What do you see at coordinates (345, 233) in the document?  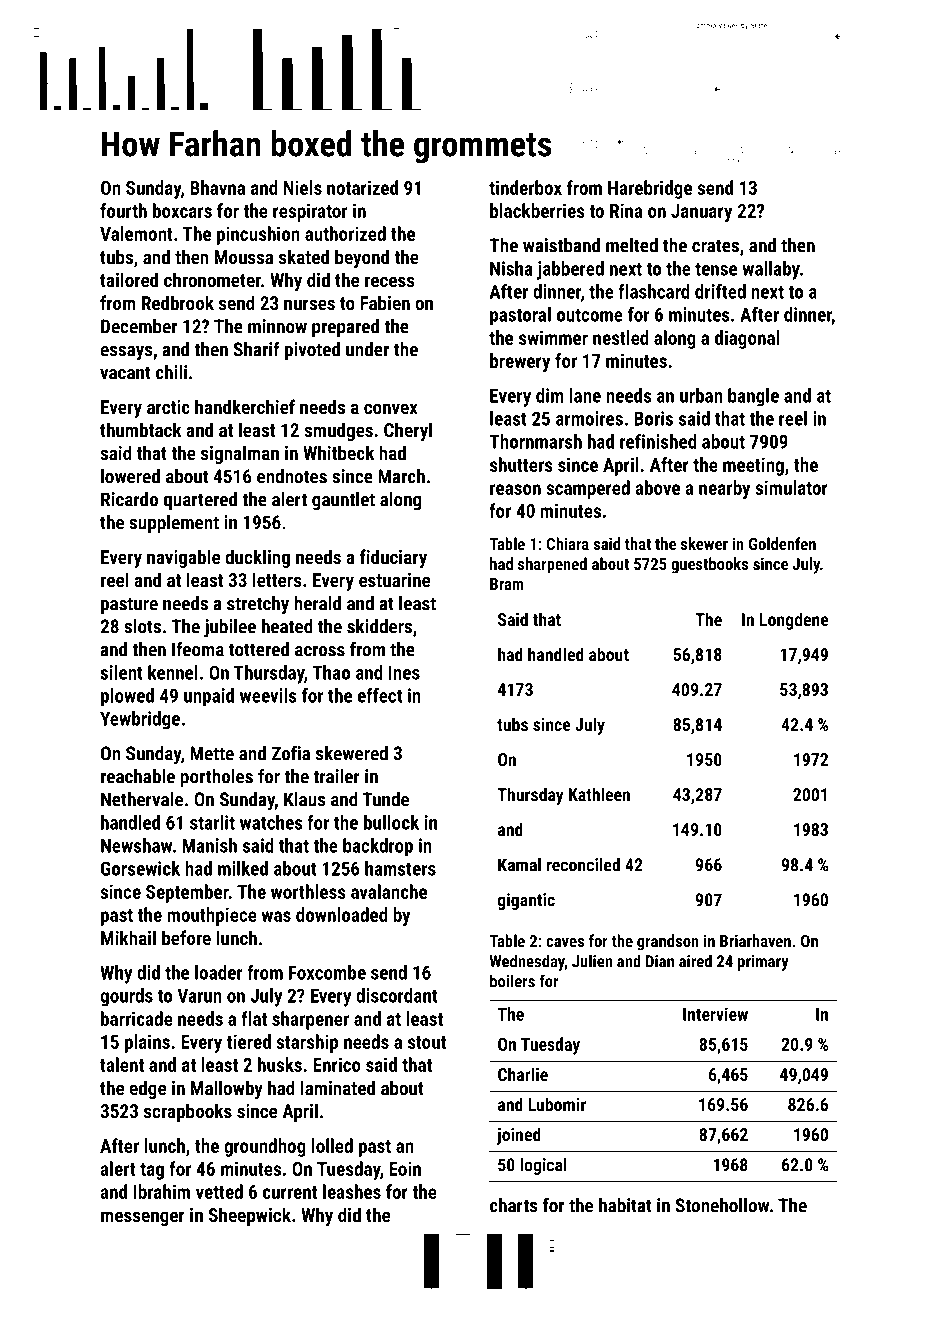 I see `authorized` at bounding box center [345, 233].
